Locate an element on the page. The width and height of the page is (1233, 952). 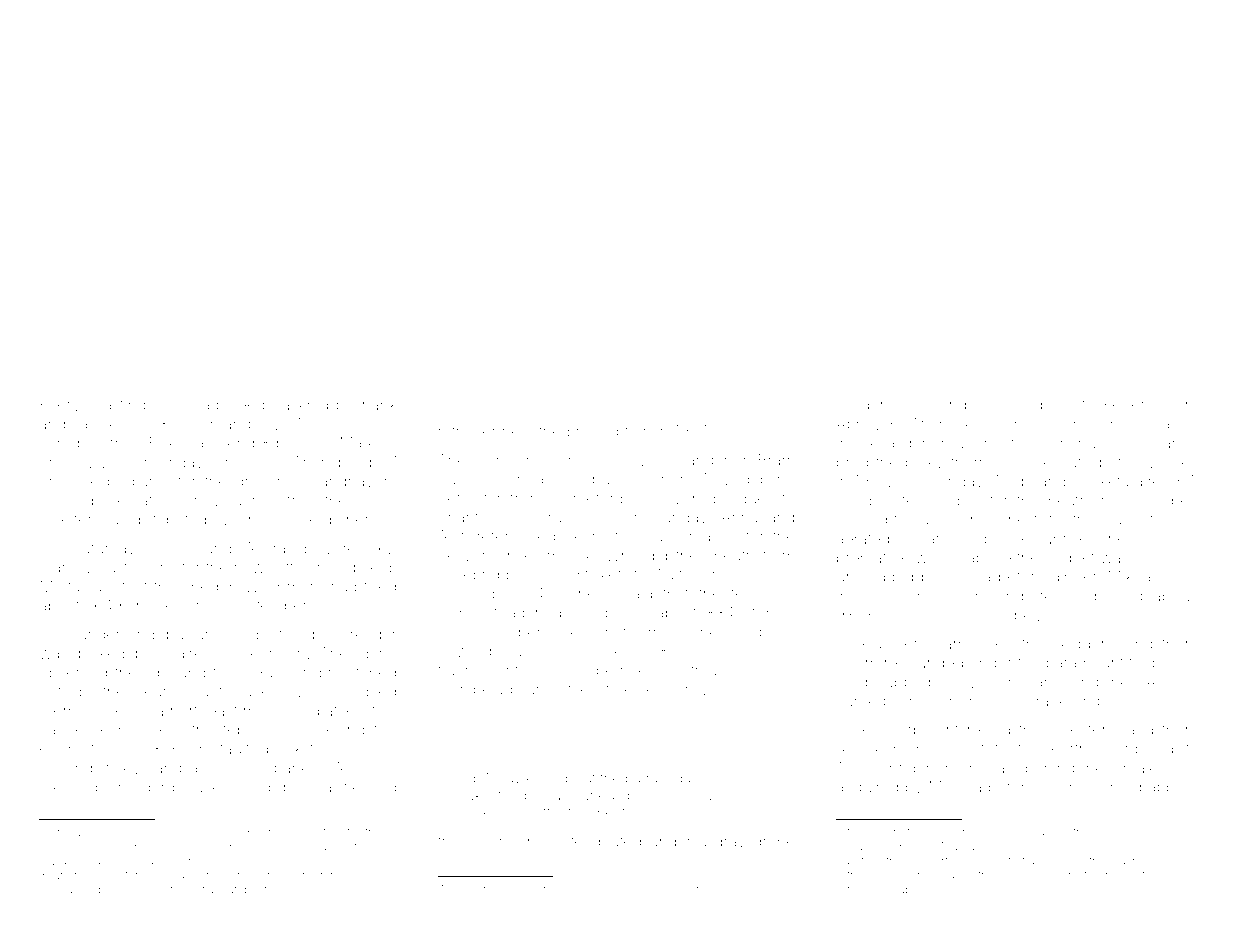
smelter is located at coordinates (66, 520).
